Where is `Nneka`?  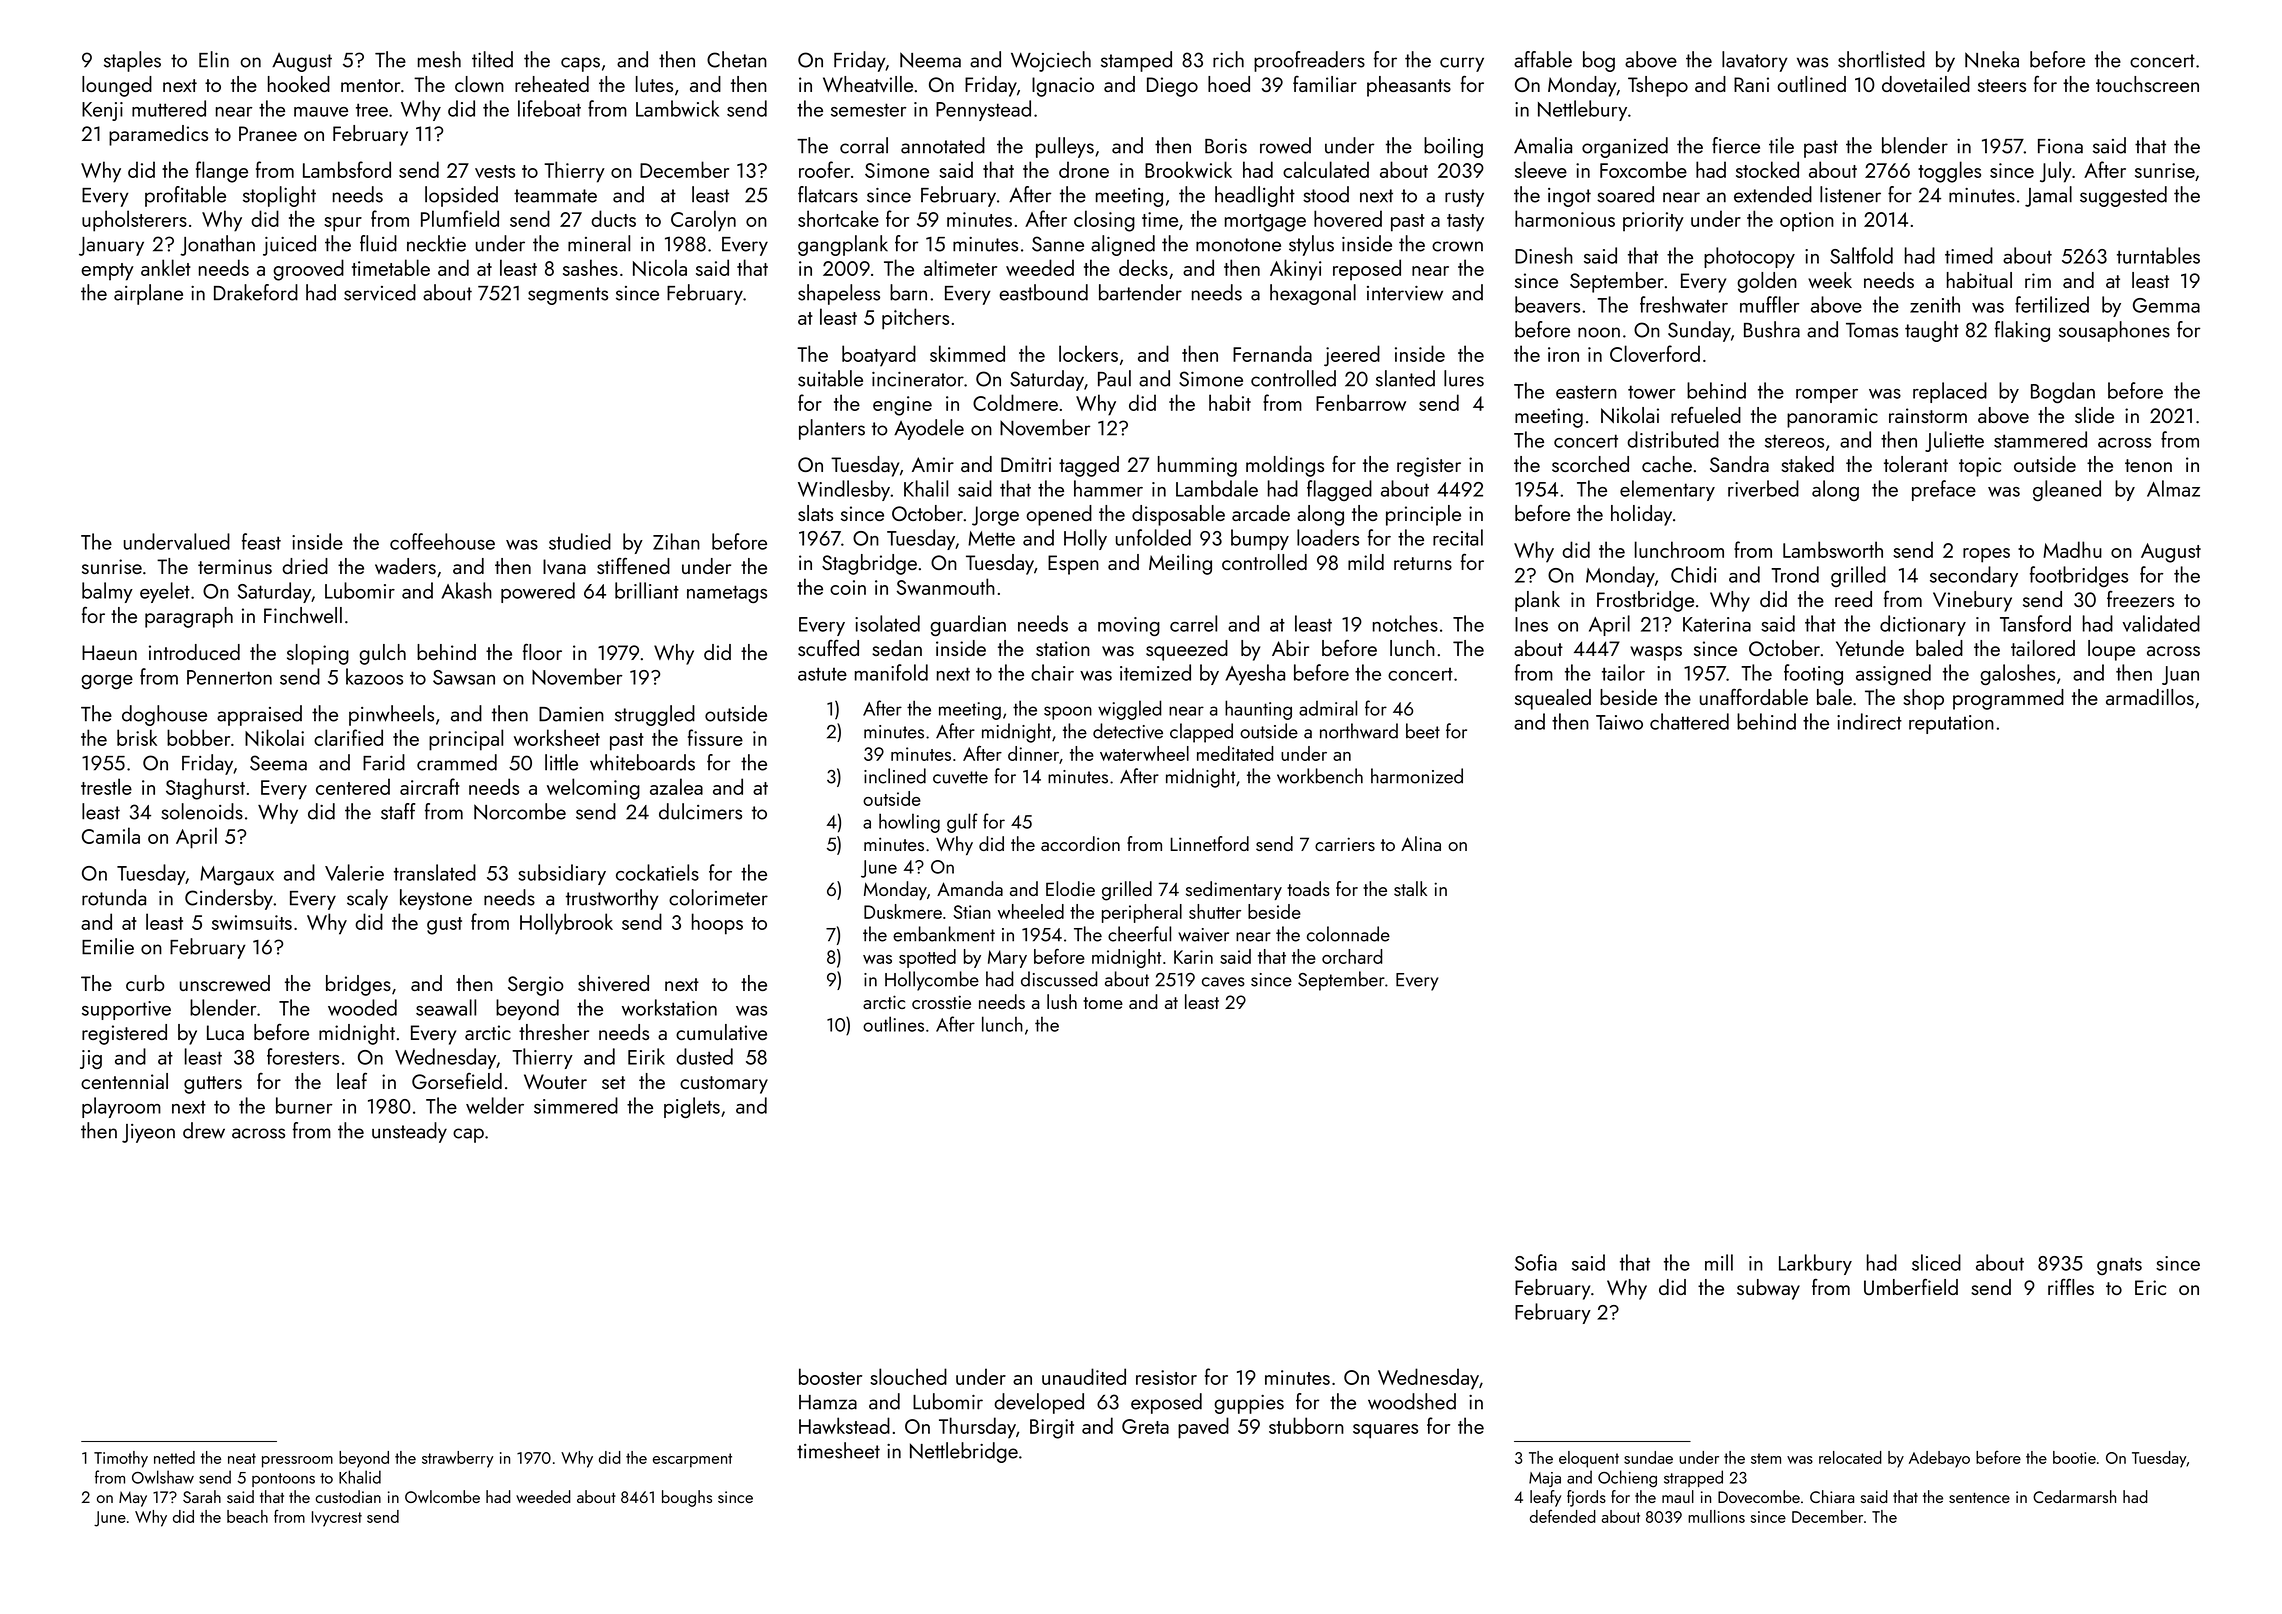 Nneka is located at coordinates (1992, 59).
